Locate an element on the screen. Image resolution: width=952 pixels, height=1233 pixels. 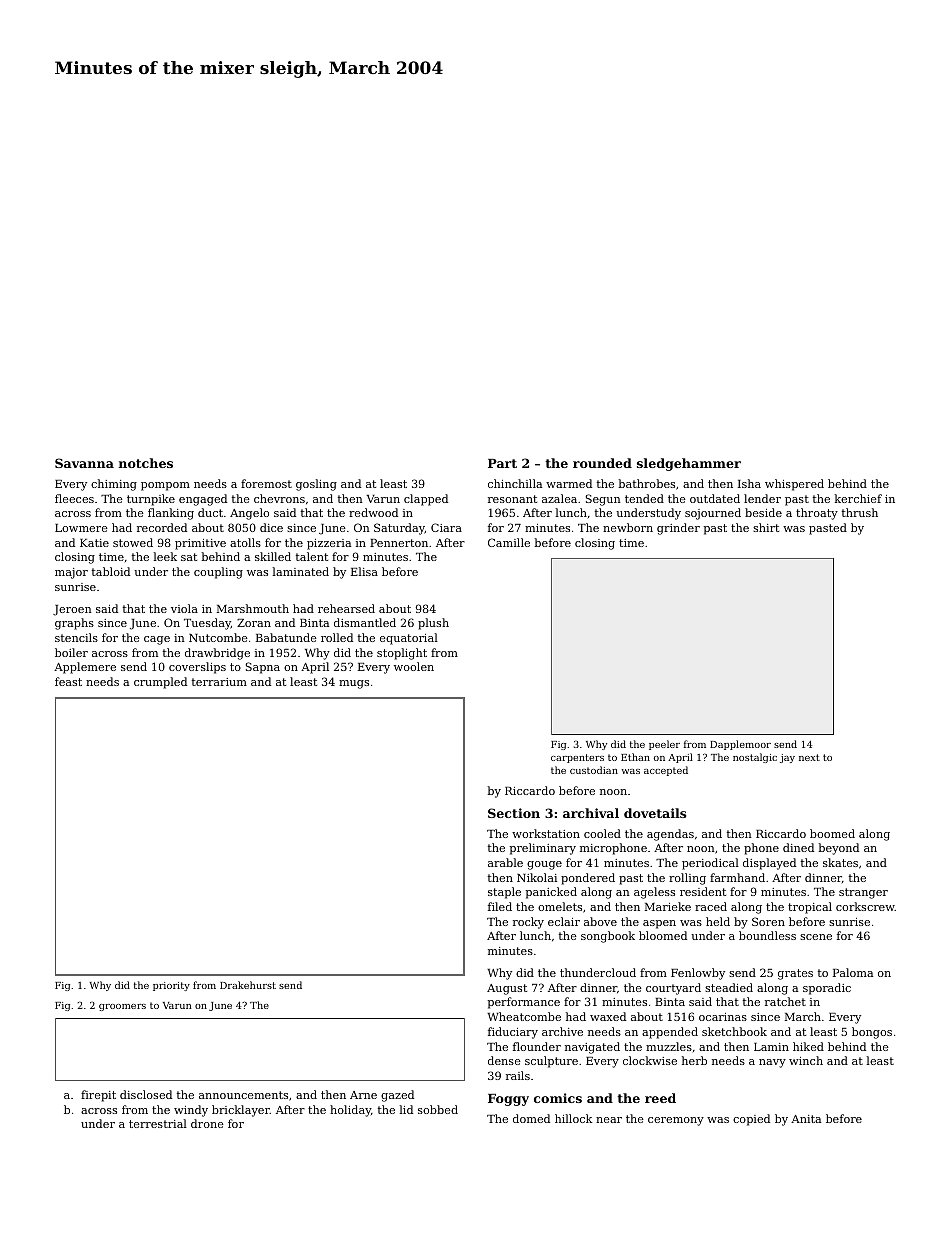
Savanna is located at coordinates (84, 463).
